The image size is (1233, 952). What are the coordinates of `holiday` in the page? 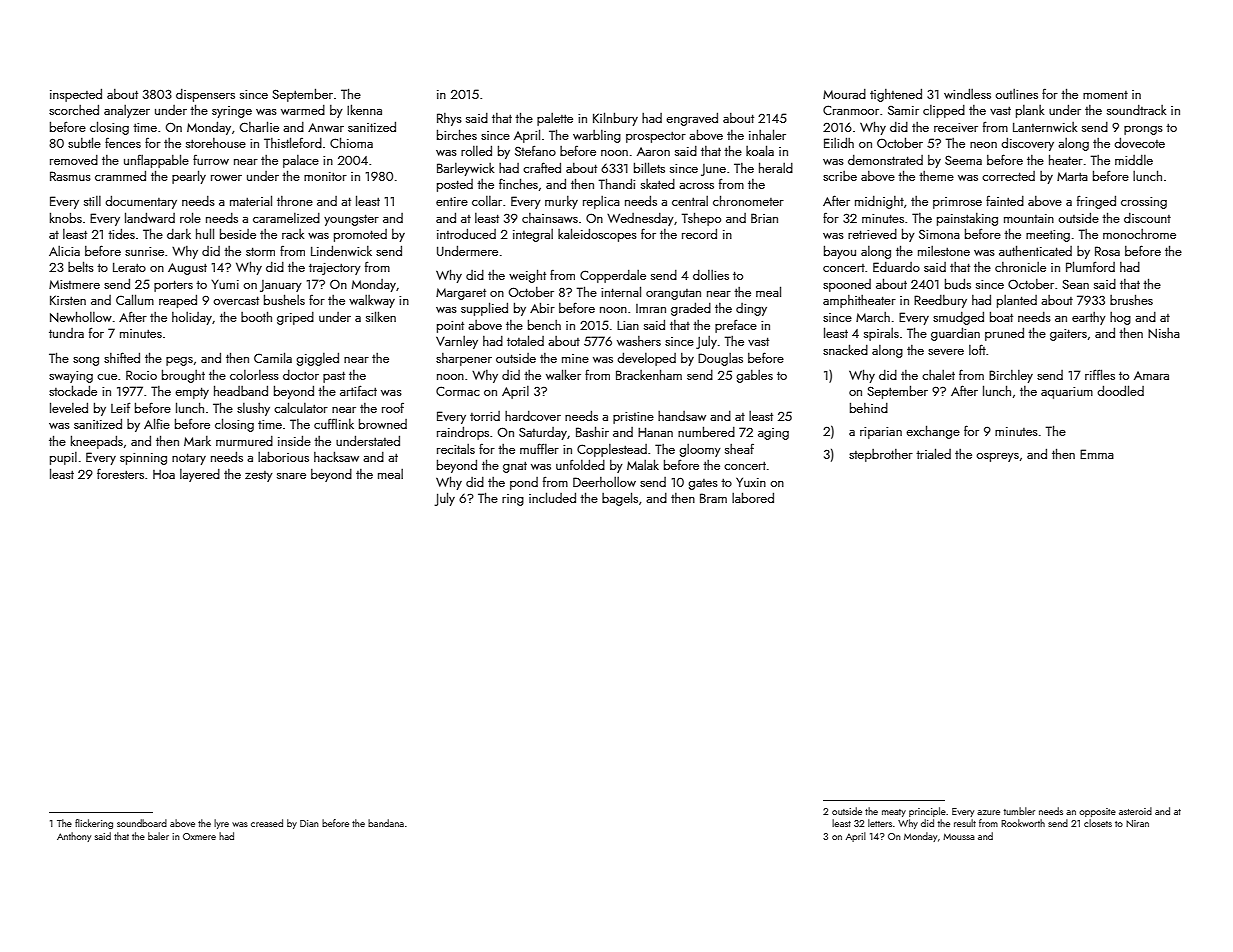 It's located at (192, 318).
